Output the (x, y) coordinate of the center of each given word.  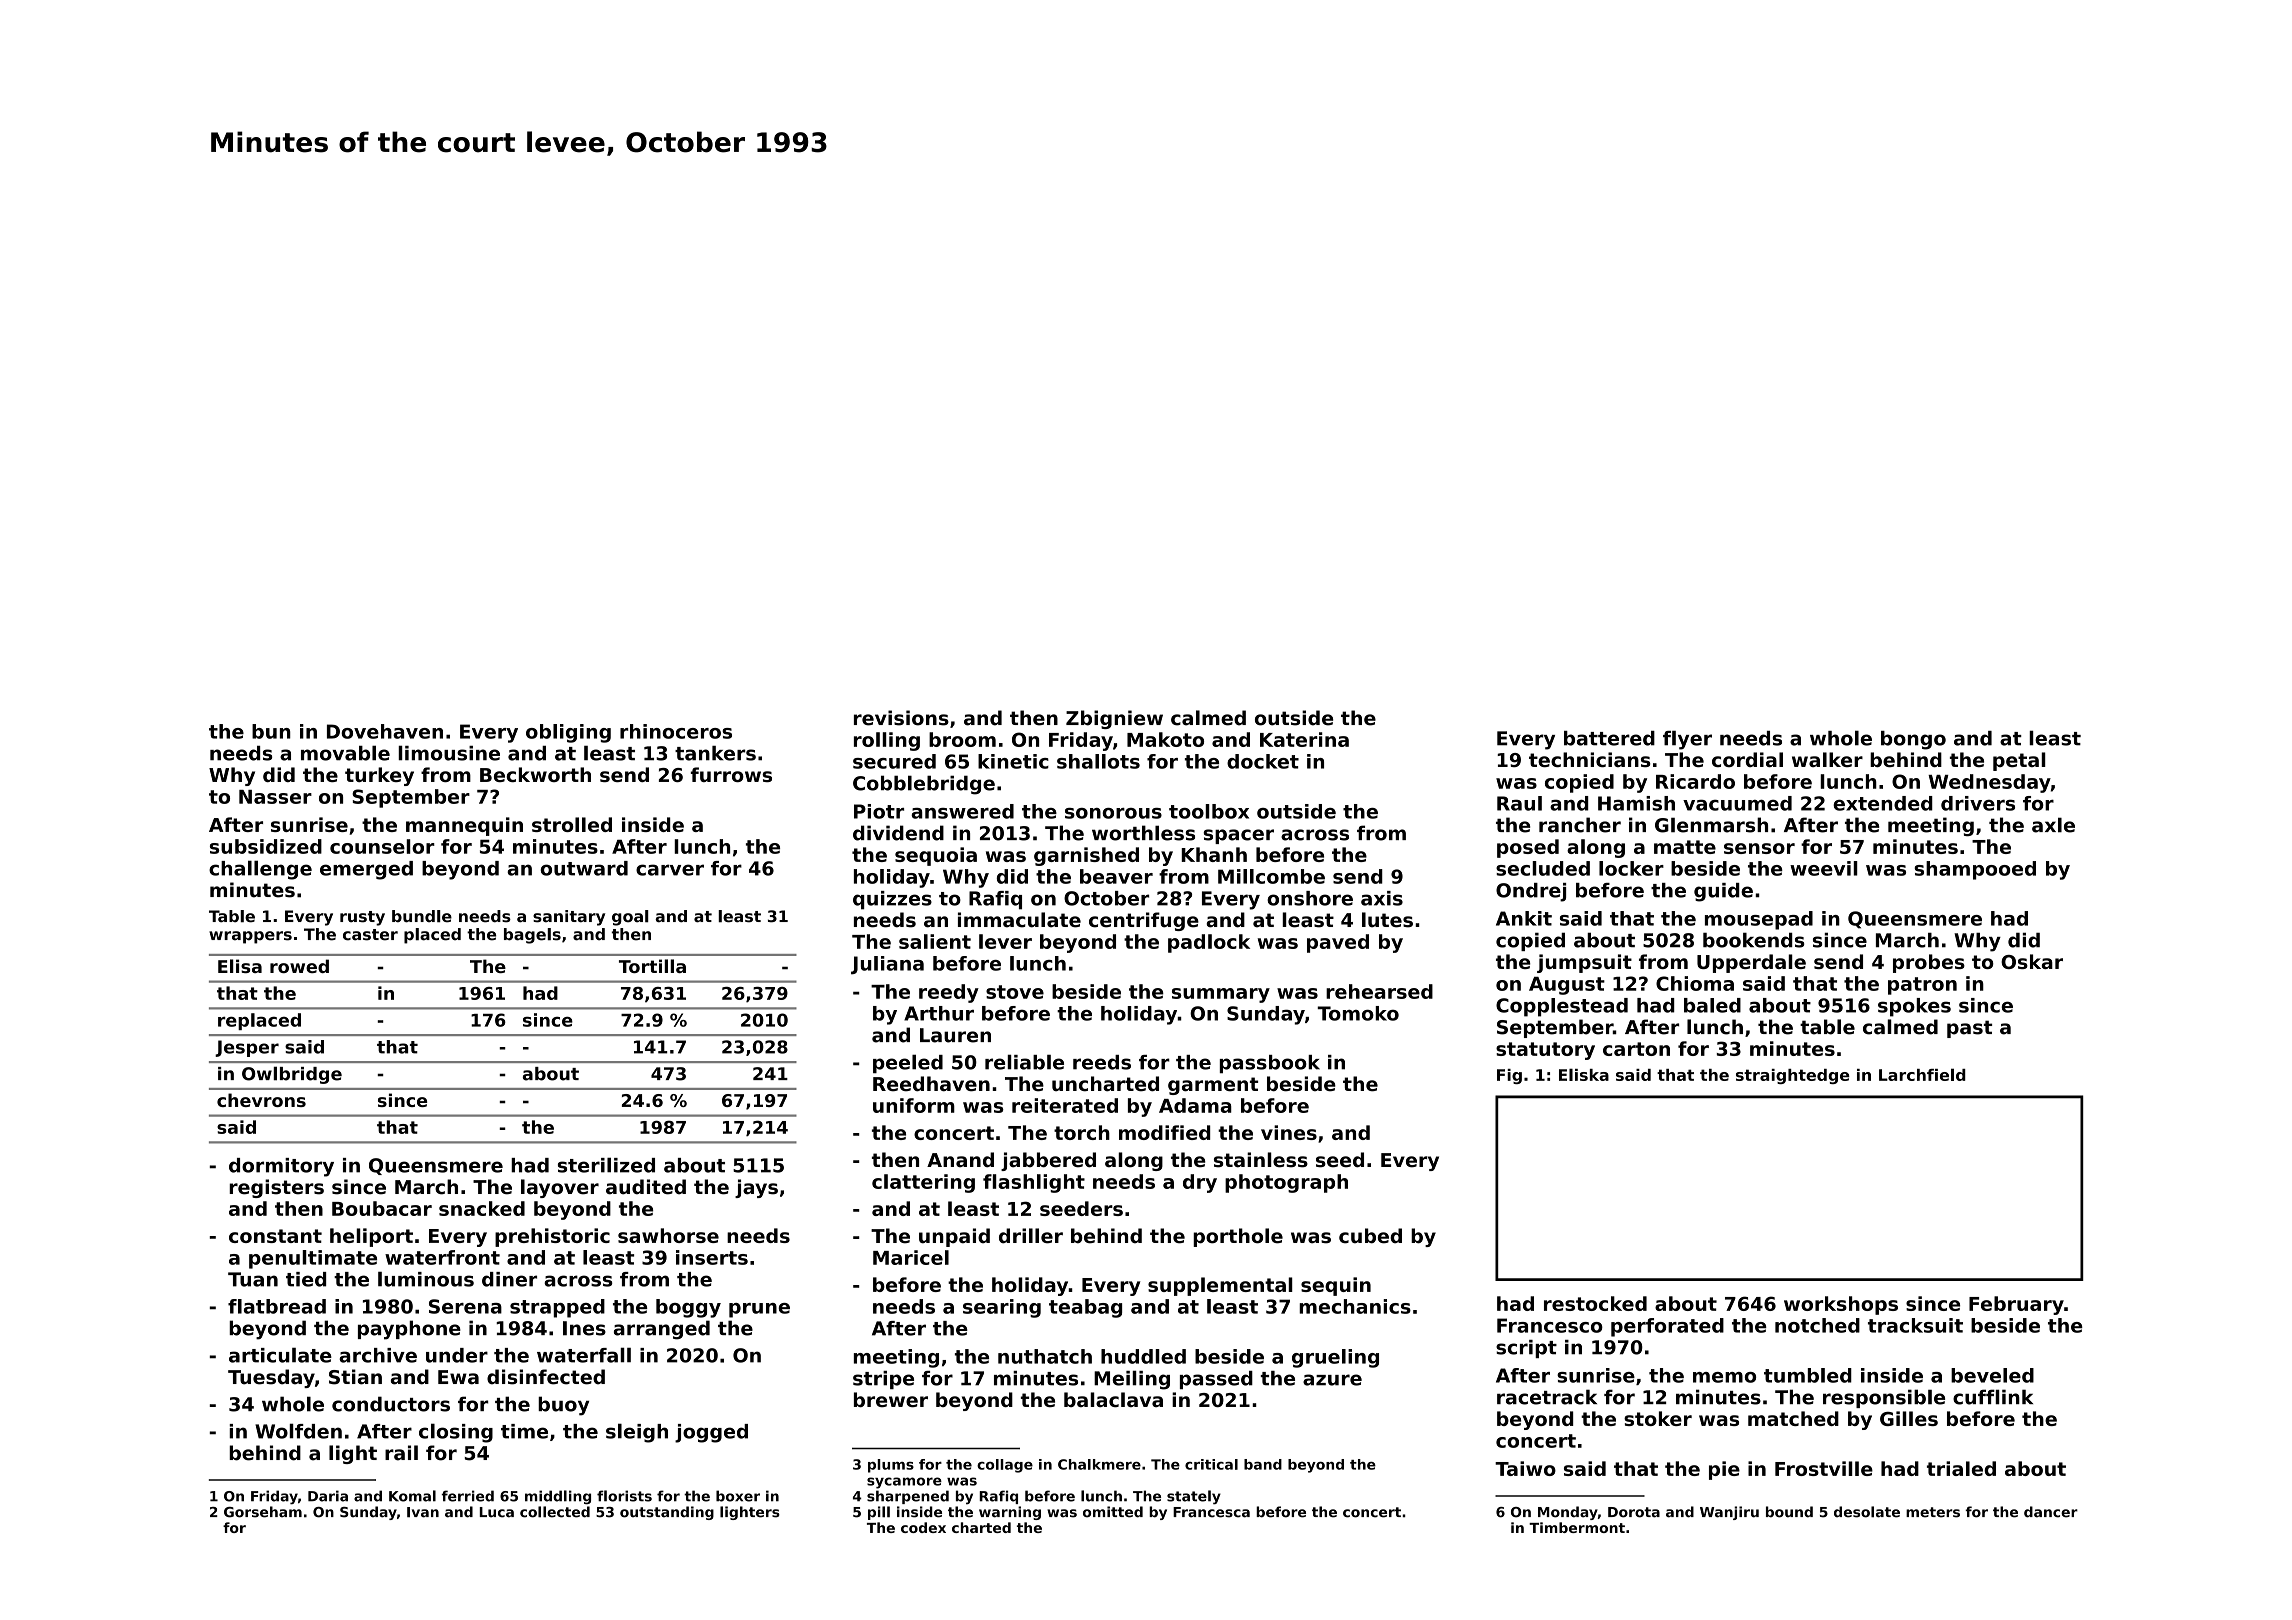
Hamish (1636, 803)
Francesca (1211, 1512)
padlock (1209, 943)
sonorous (1113, 813)
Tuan (253, 1279)
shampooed (1975, 870)
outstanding (667, 1513)
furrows (731, 774)
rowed (299, 966)
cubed (1370, 1236)
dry (1200, 1183)
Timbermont (1577, 1527)
